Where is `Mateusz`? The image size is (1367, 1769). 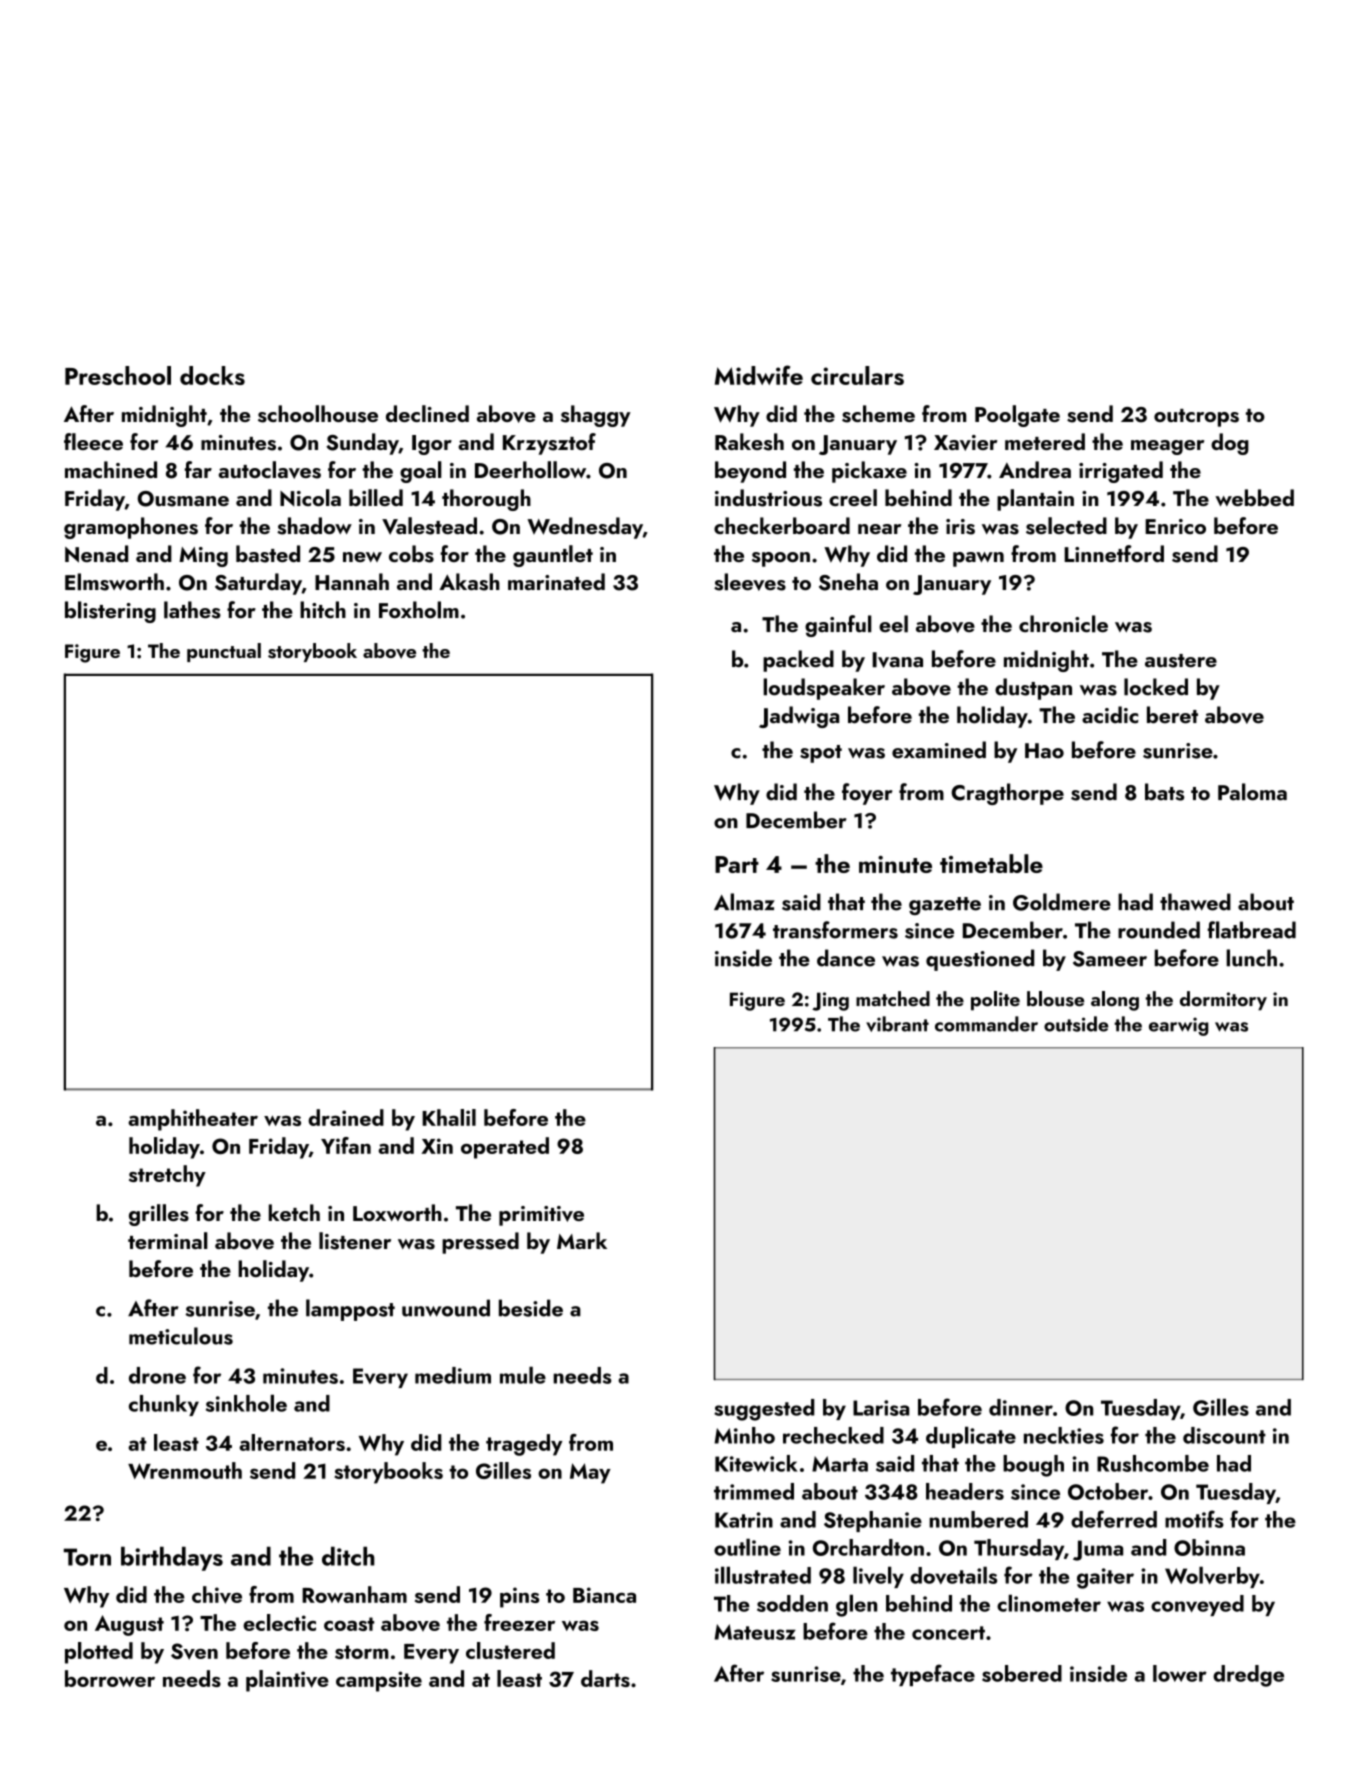
Mateusz is located at coordinates (754, 1632).
